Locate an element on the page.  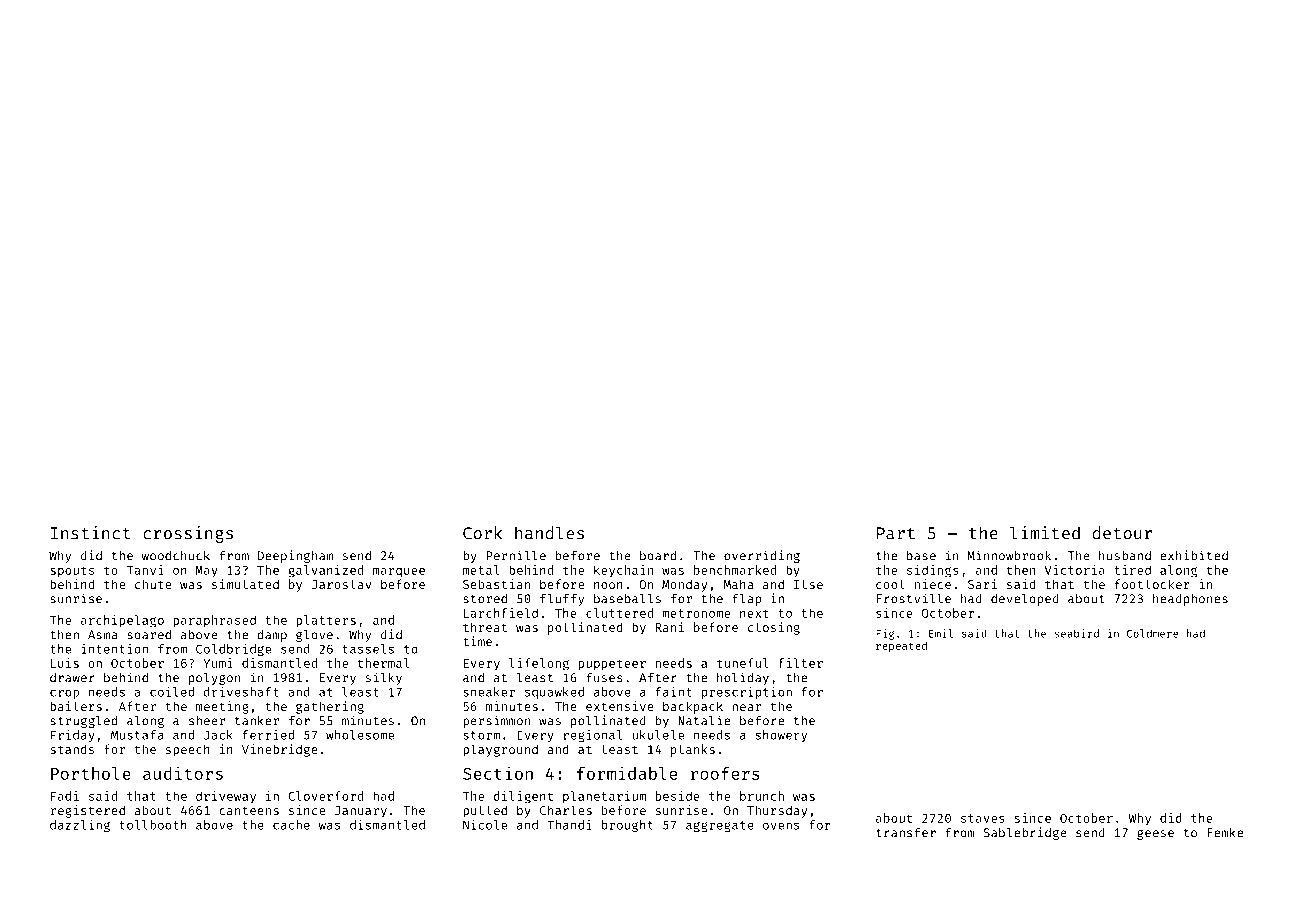
Instinct is located at coordinates (90, 533).
